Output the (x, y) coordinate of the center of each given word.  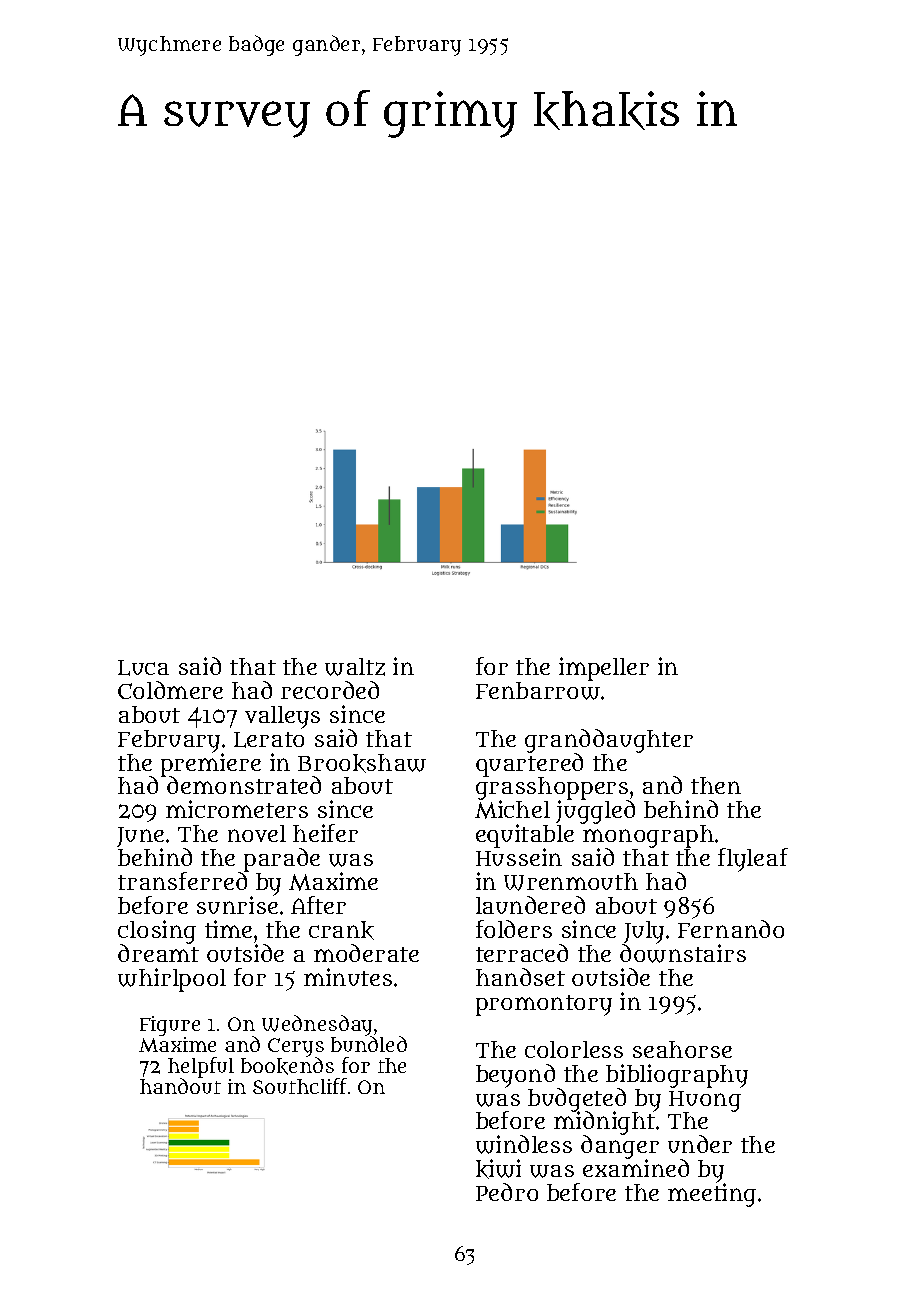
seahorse (682, 1049)
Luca (143, 668)
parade (282, 860)
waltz (355, 667)
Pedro (507, 1192)
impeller (604, 669)
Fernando (731, 929)
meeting (712, 1195)
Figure (170, 1026)
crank (341, 930)
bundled (369, 1044)
